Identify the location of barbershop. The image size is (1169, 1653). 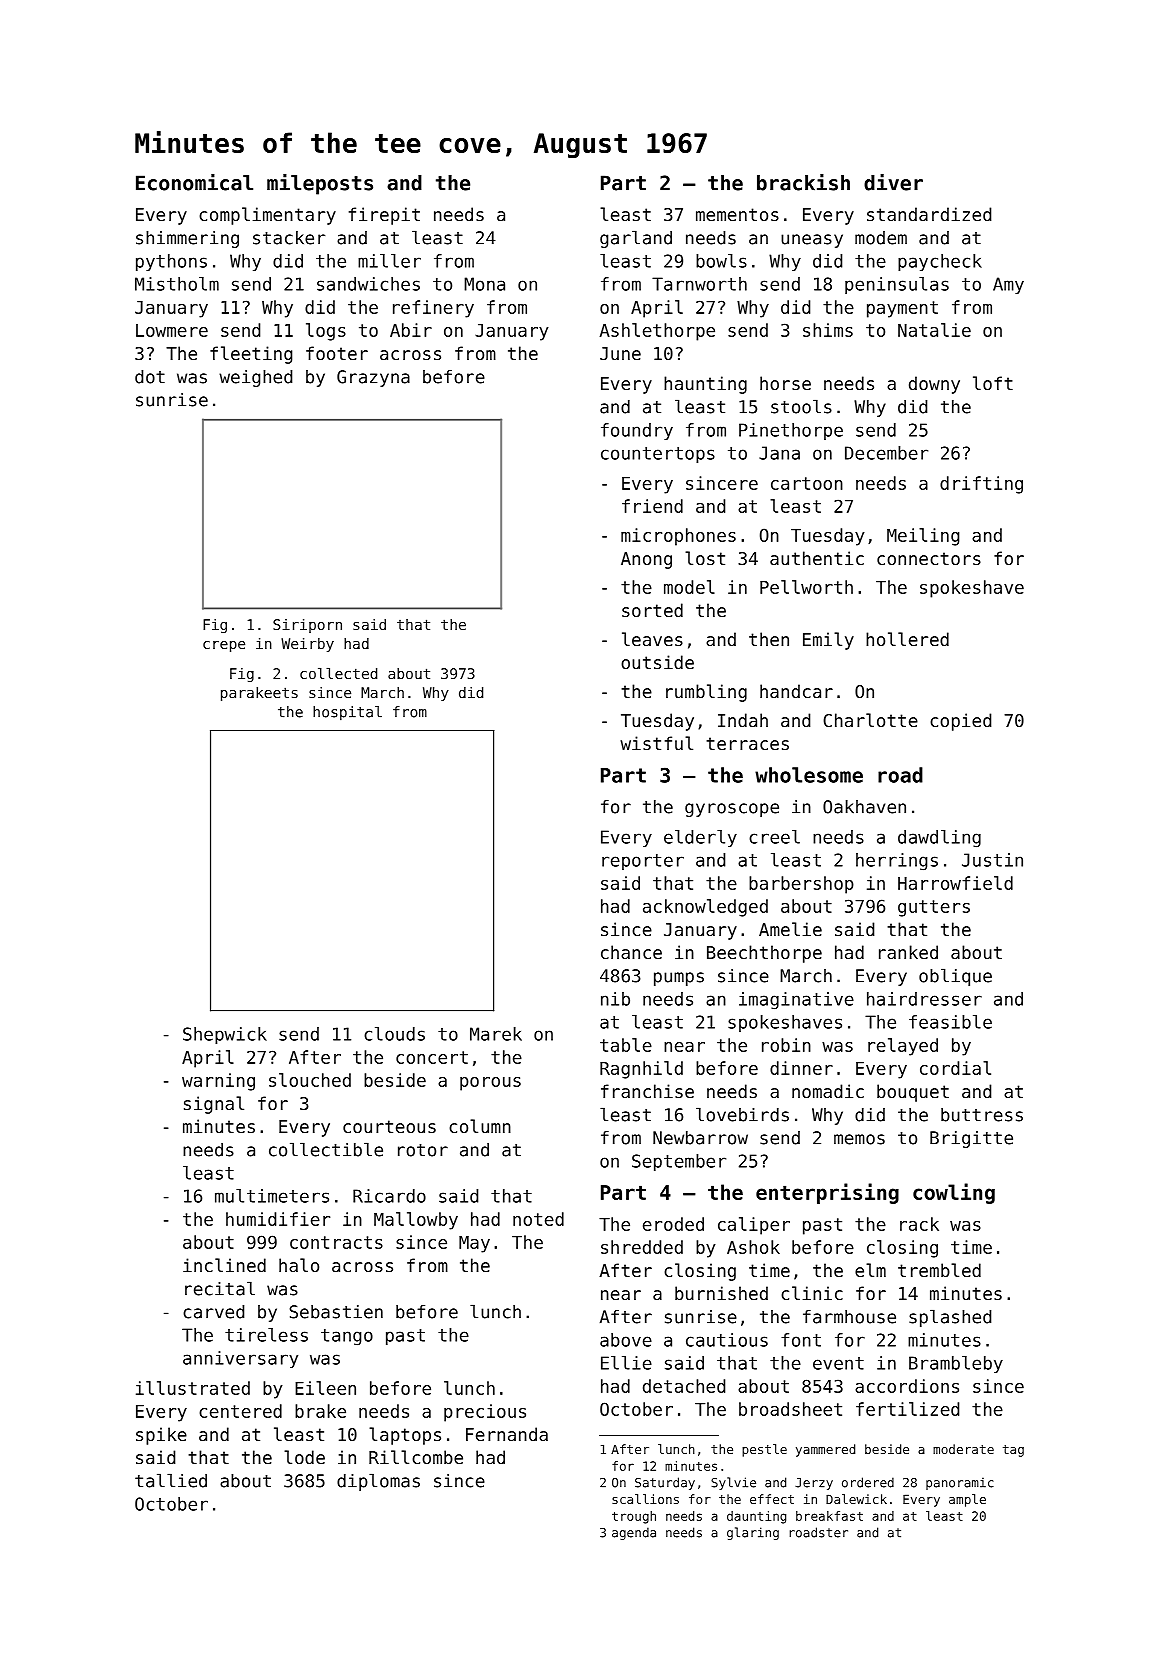
(801, 885).
